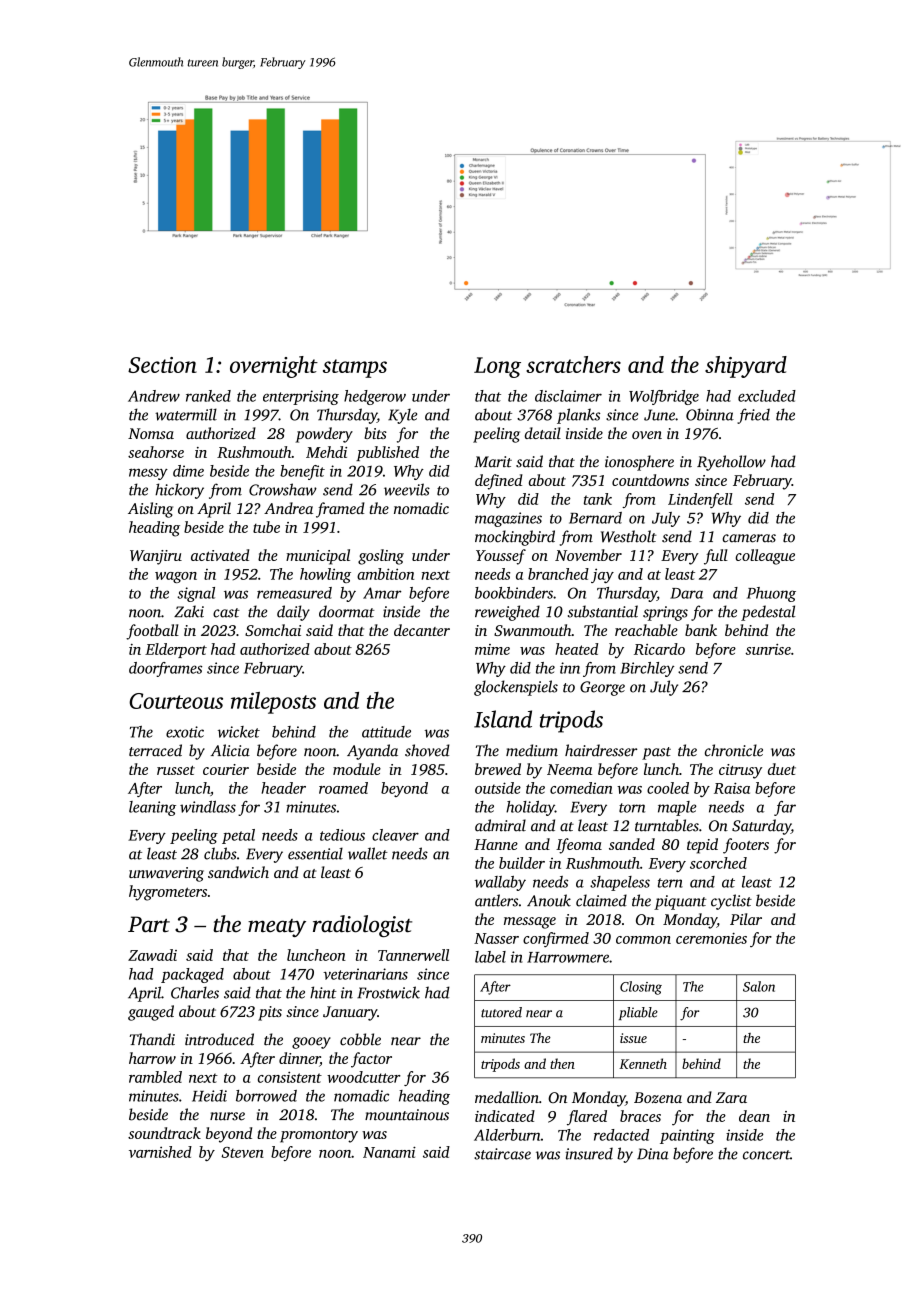 The width and height of the page is (924, 1314). What do you see at coordinates (556, 939) in the page?
I see `confirmed` at bounding box center [556, 939].
